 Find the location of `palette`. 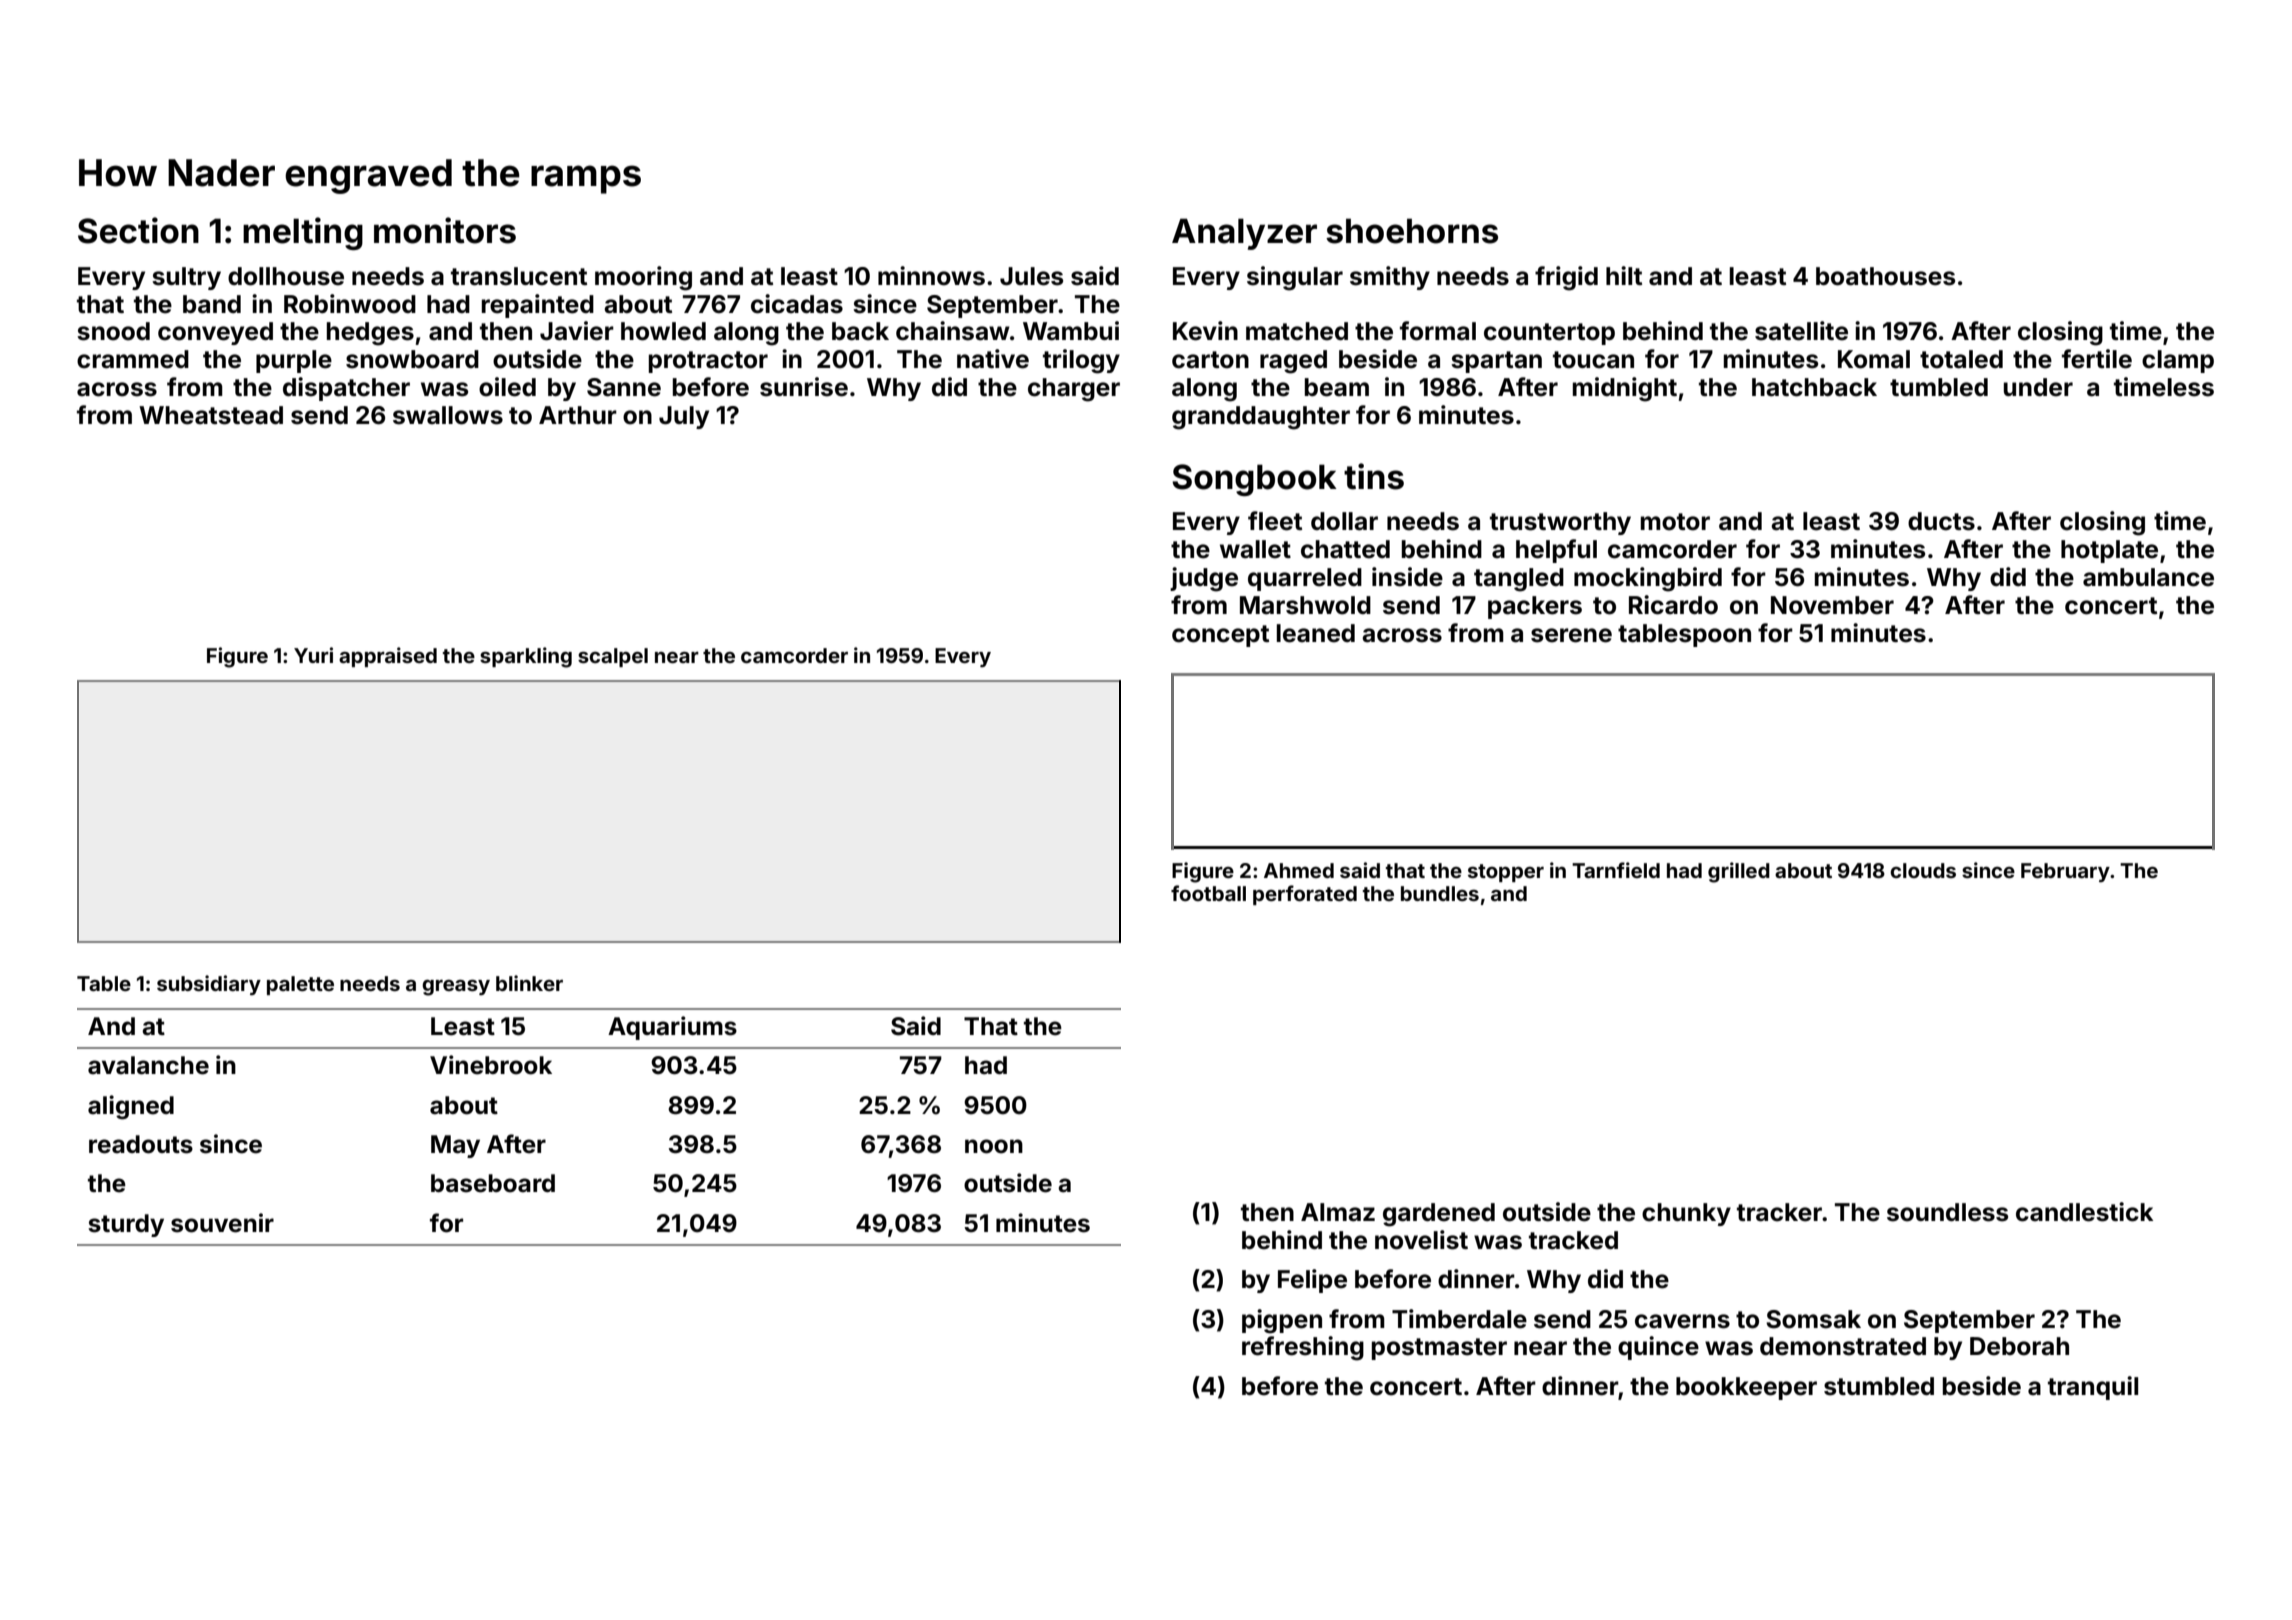

palette is located at coordinates (300, 985).
